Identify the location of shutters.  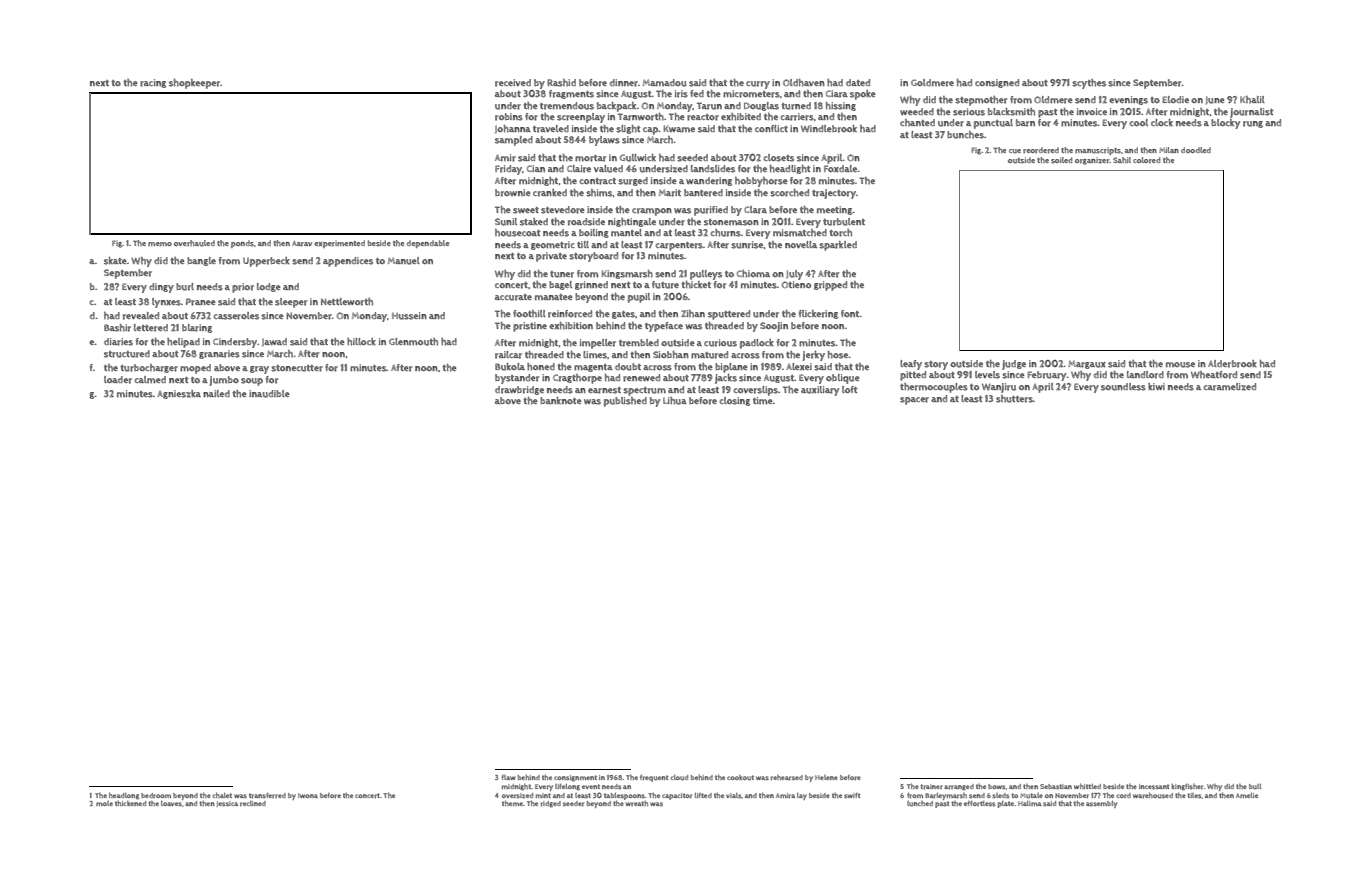
(1014, 399).
